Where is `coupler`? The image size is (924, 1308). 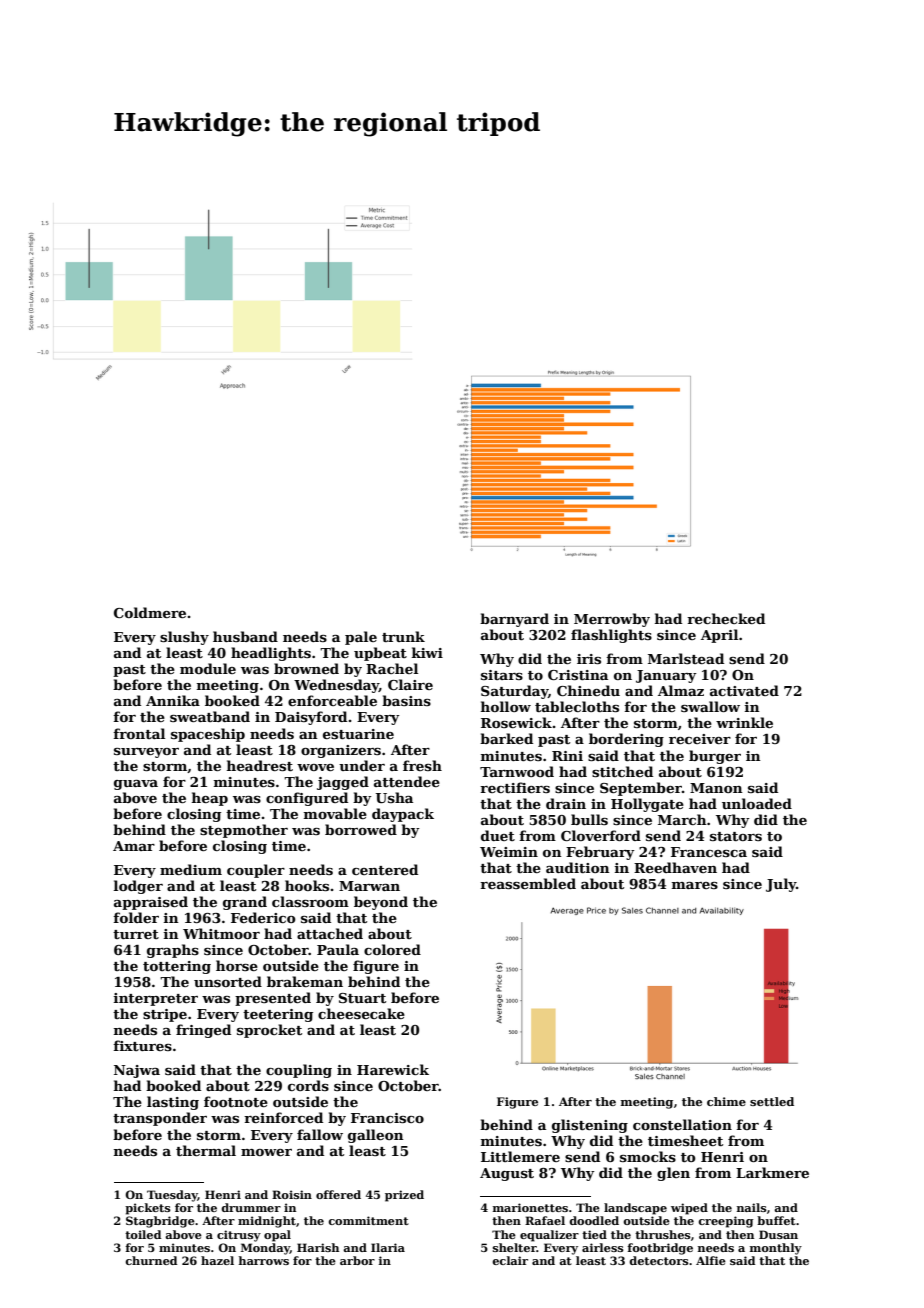
coupler is located at coordinates (256, 871).
